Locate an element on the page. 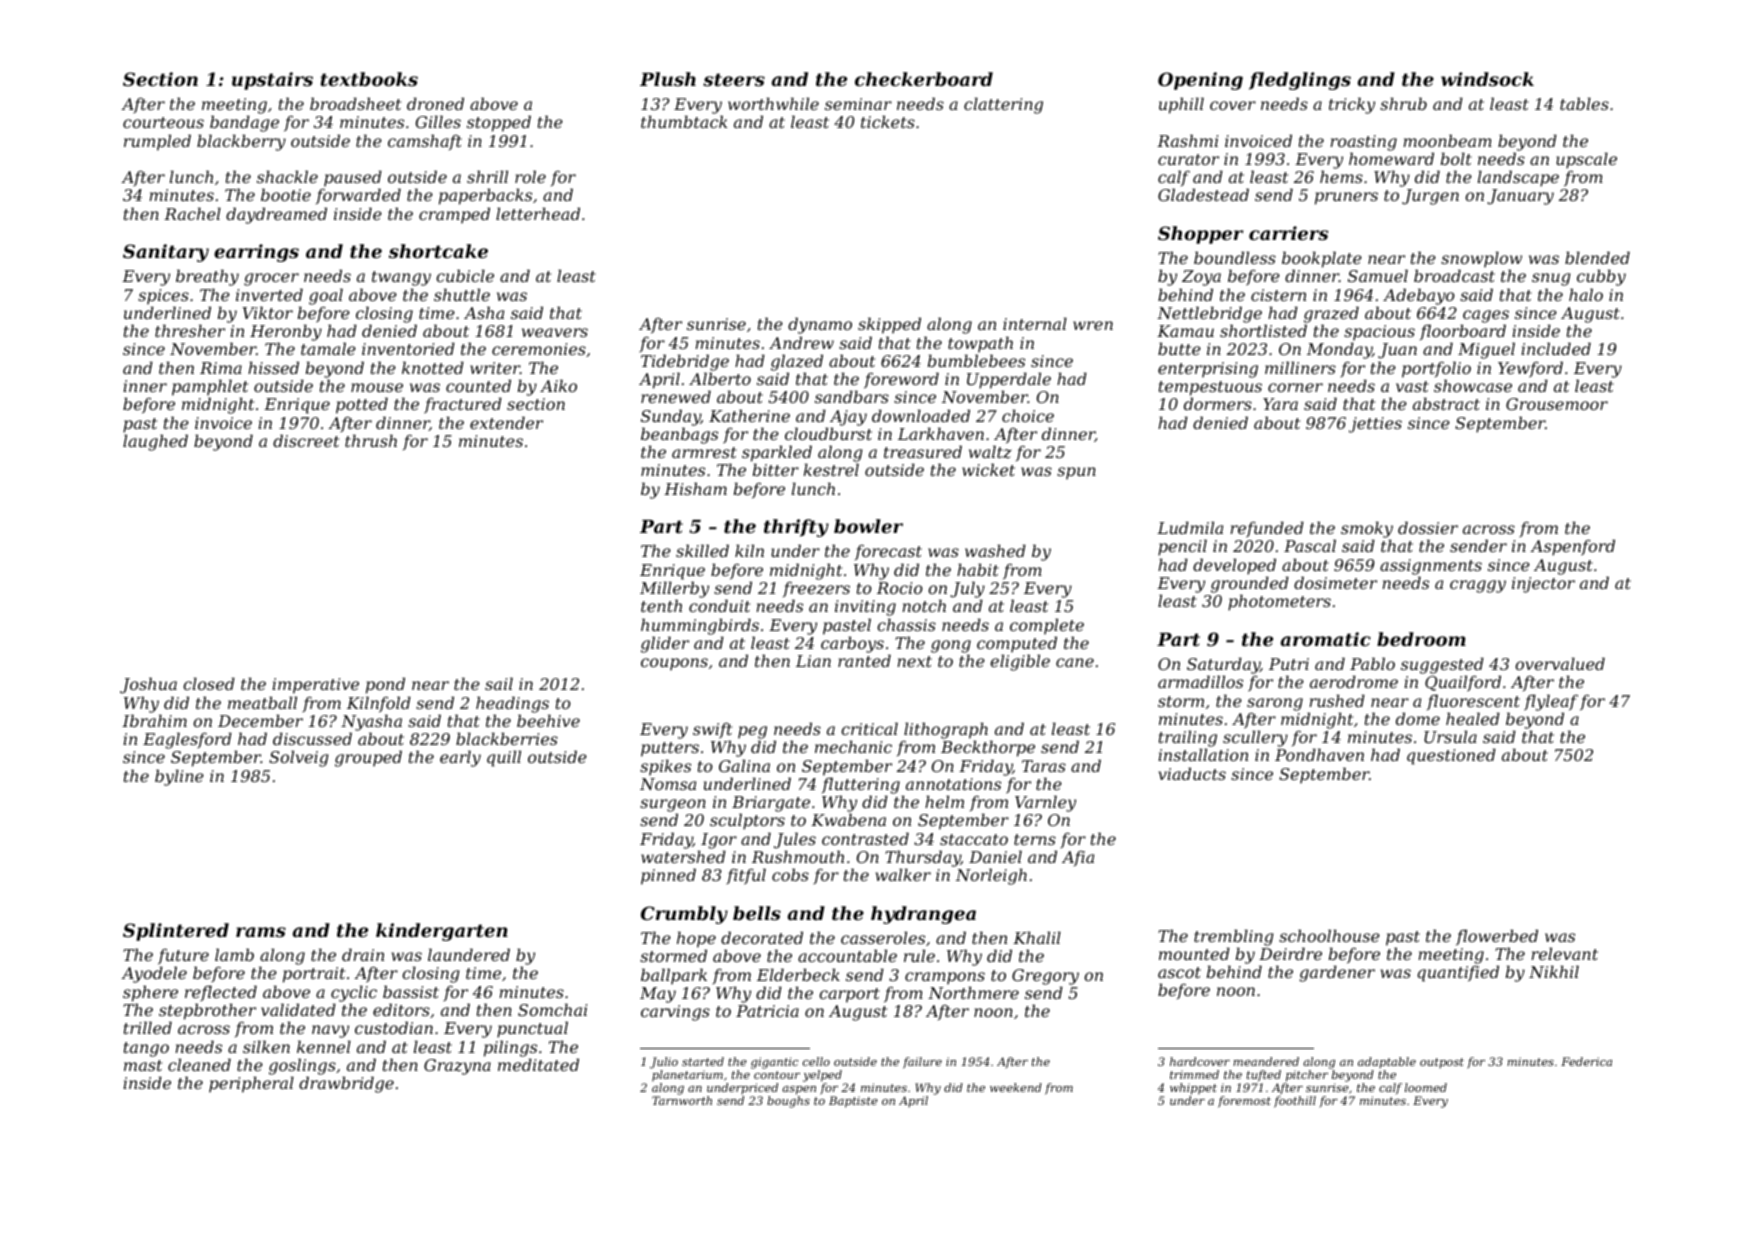 The image size is (1757, 1242). coupons is located at coordinates (674, 664).
